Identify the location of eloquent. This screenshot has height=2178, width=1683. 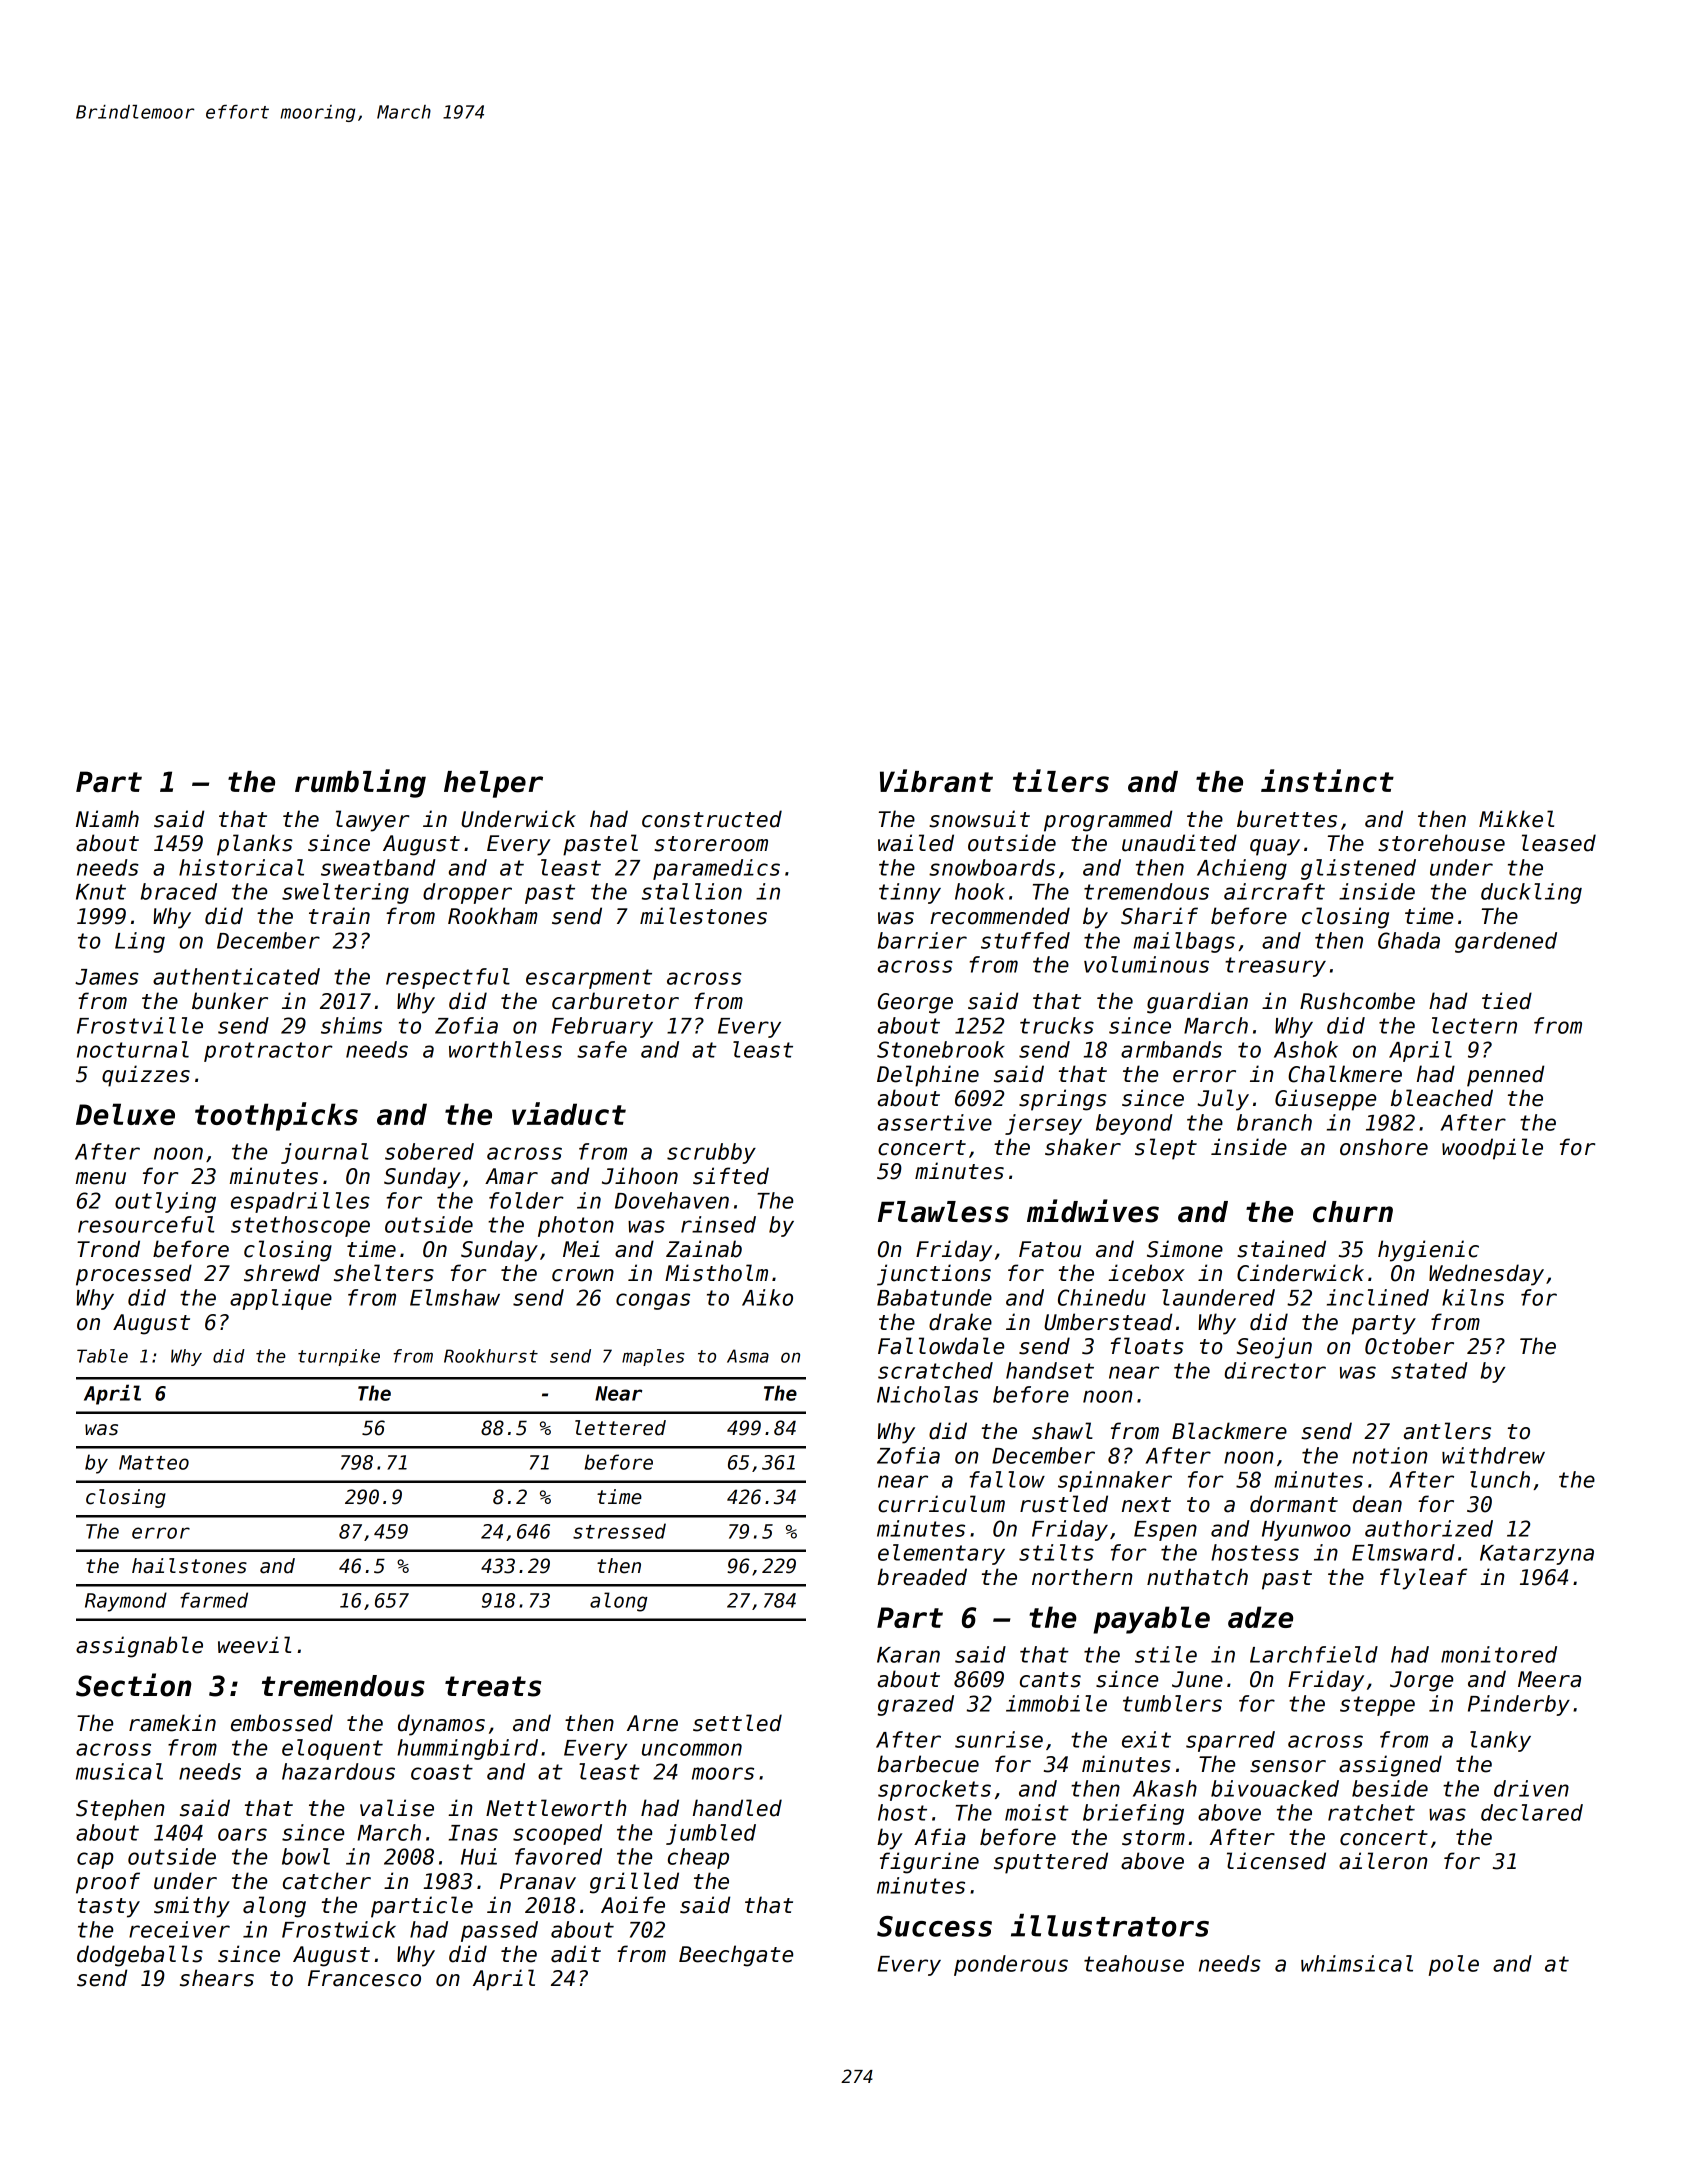
(332, 1749).
